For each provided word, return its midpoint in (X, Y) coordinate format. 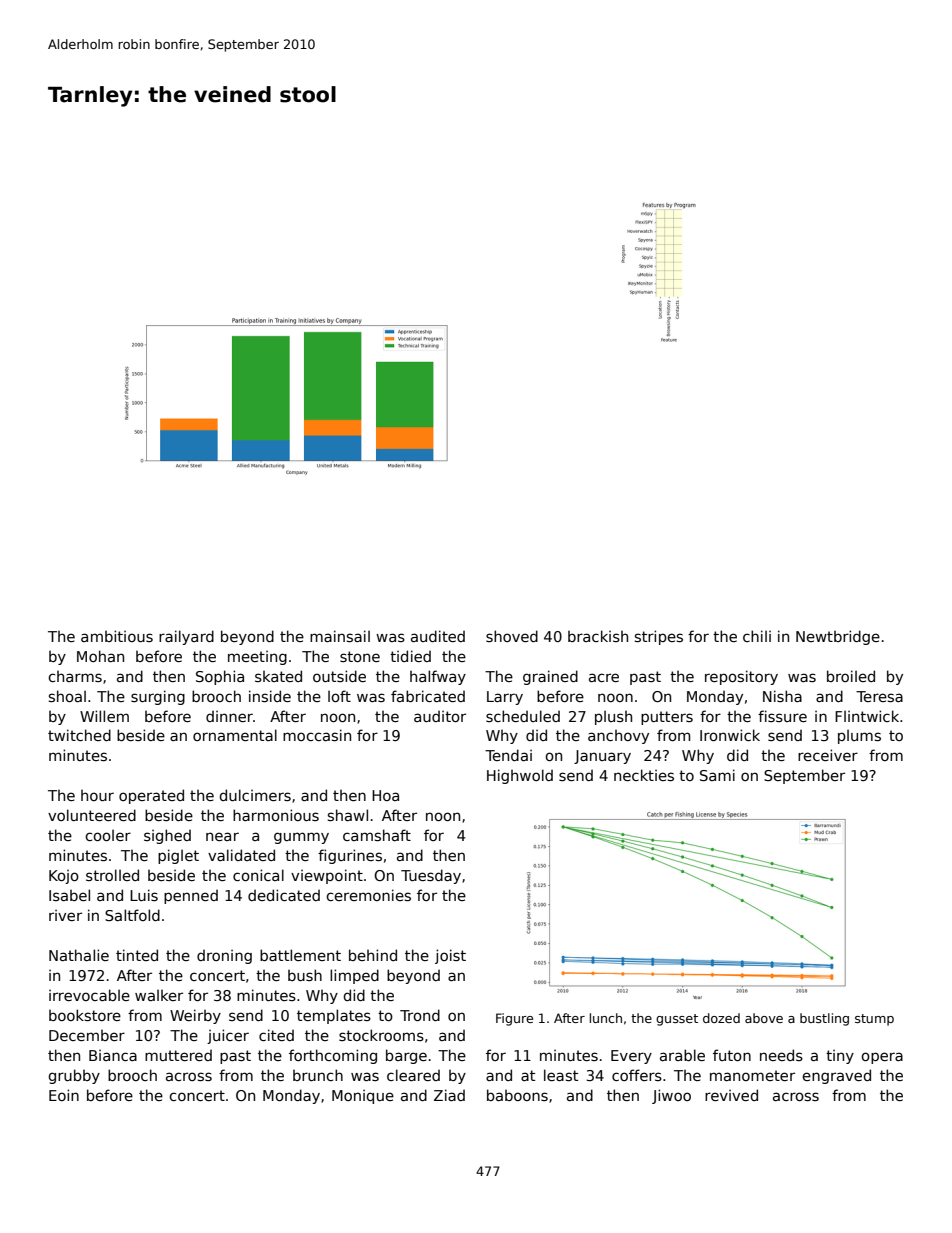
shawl (348, 815)
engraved (836, 1076)
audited (438, 636)
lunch (606, 1018)
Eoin (64, 1095)
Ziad (449, 1095)
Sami (717, 775)
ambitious (117, 636)
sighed (167, 836)
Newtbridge (838, 637)
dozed (721, 1018)
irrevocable (89, 995)
